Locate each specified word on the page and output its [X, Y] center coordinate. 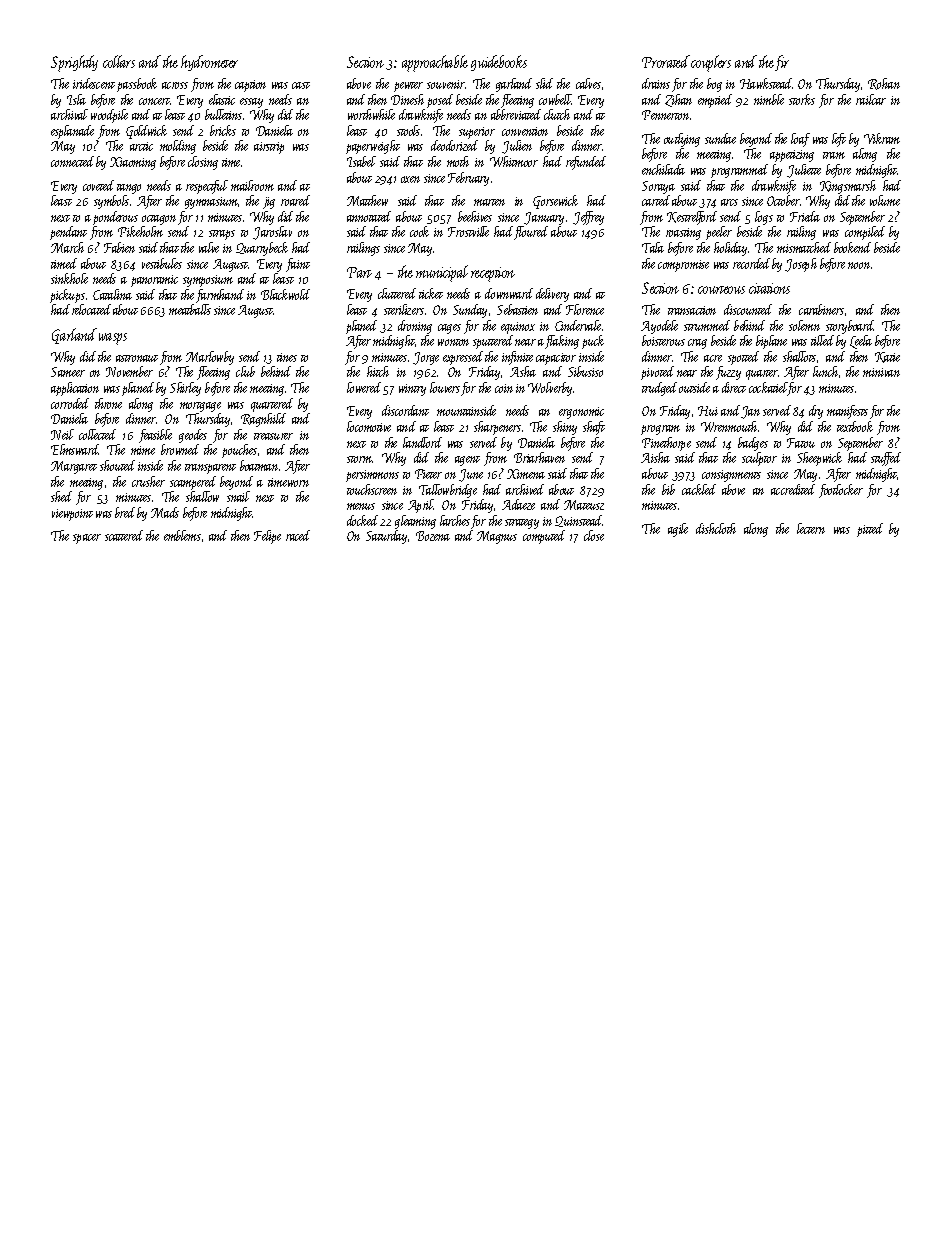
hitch [378, 371]
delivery [552, 295]
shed [61, 496]
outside [694, 387]
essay [251, 103]
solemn [804, 325]
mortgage [200, 407]
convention [525, 131]
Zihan [678, 100]
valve [209, 247]
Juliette [804, 171]
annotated [369, 216]
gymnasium [212, 203]
